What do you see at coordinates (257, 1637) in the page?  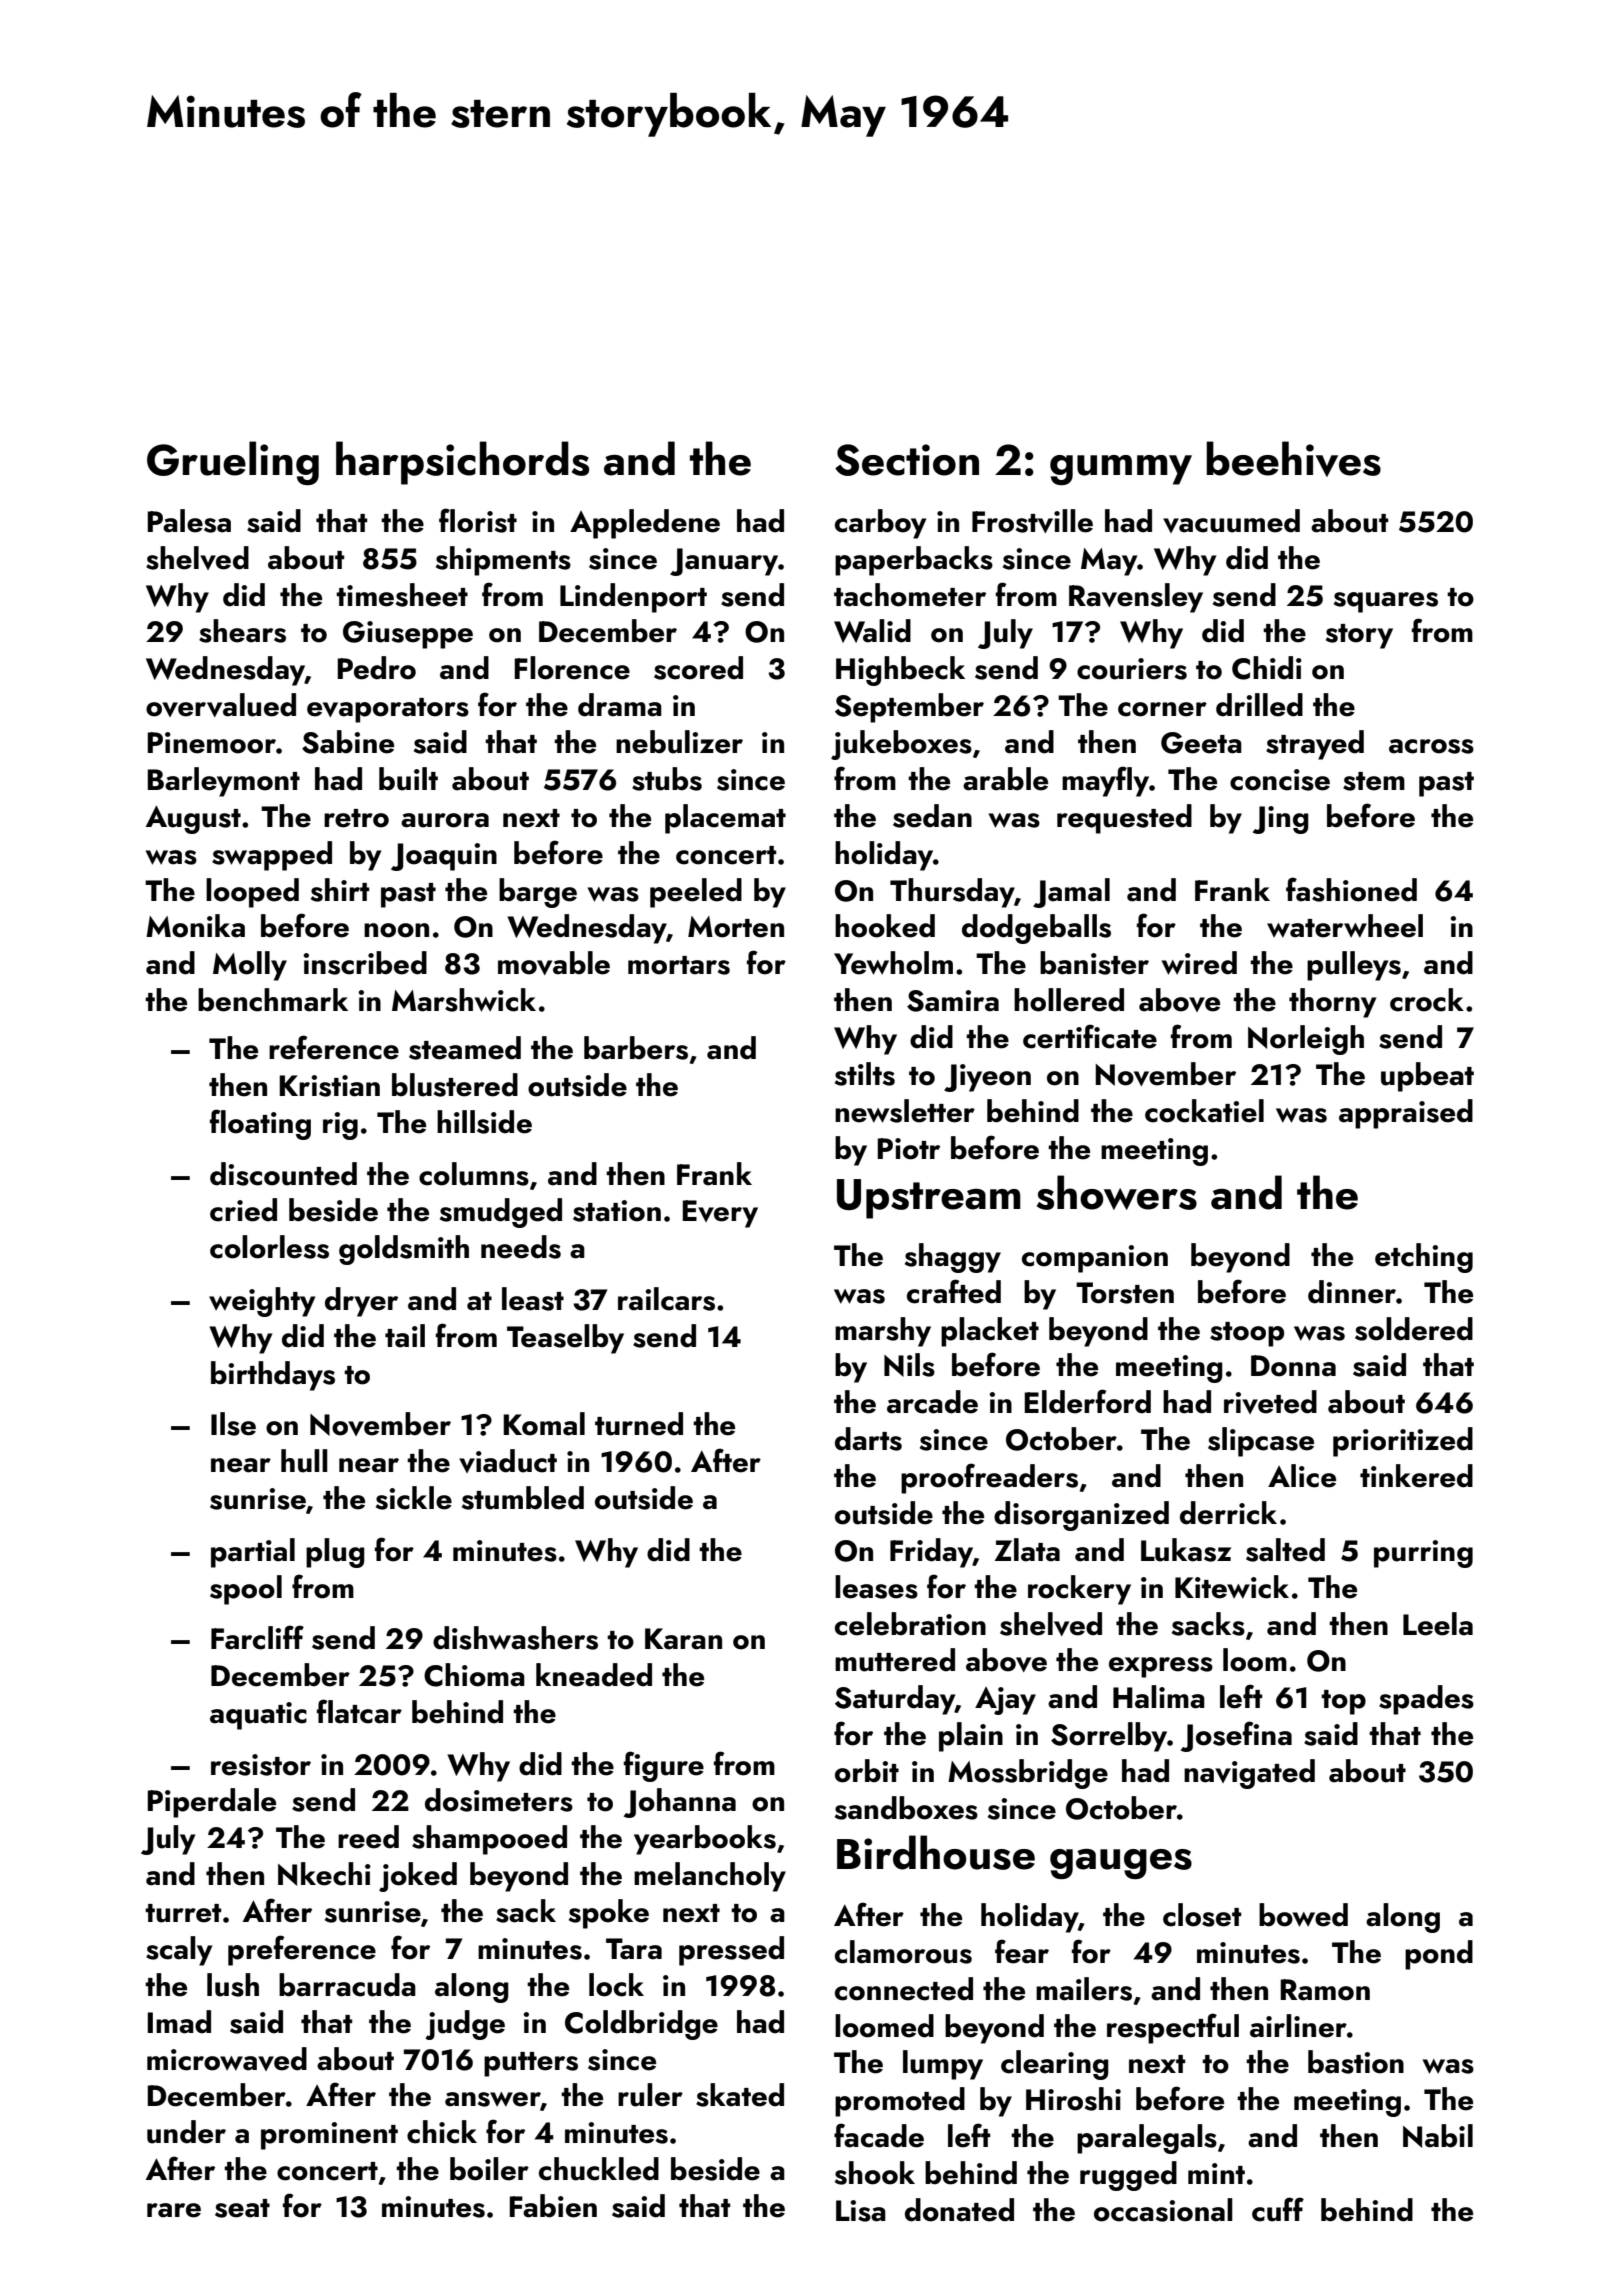 I see `Farcliff` at bounding box center [257, 1637].
